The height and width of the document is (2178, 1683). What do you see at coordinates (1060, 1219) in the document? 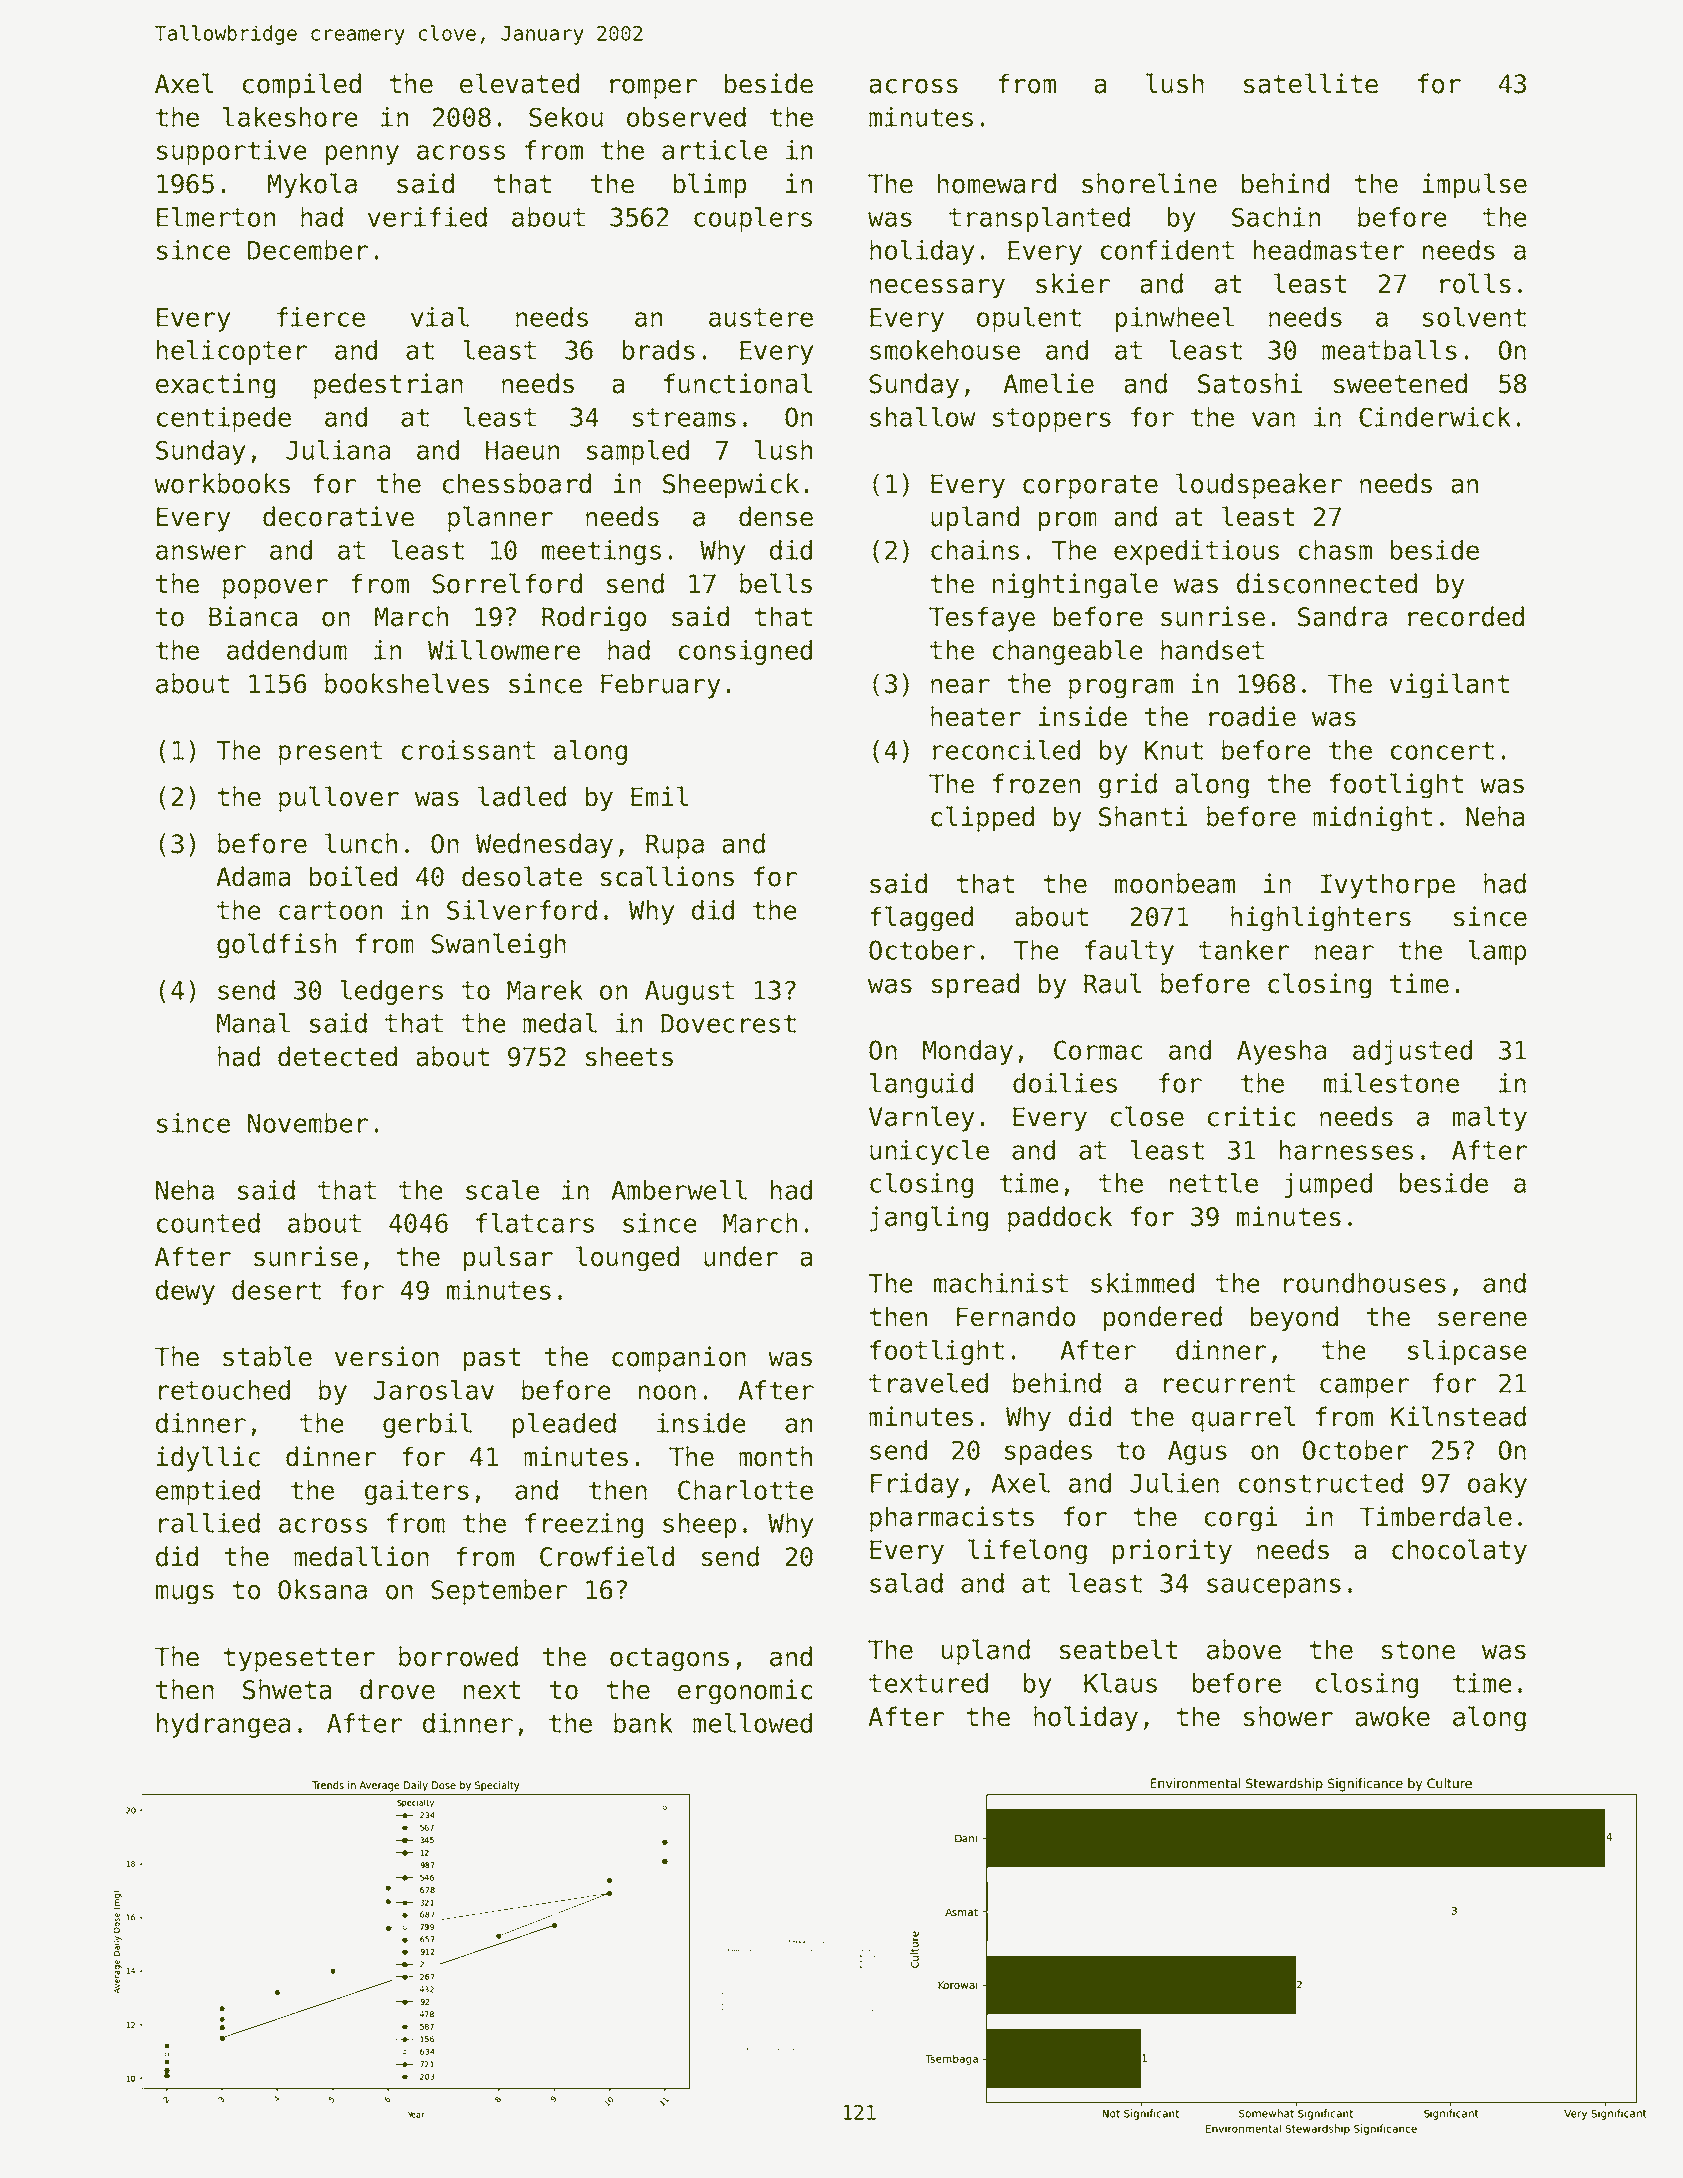
I see `paddock` at bounding box center [1060, 1219].
